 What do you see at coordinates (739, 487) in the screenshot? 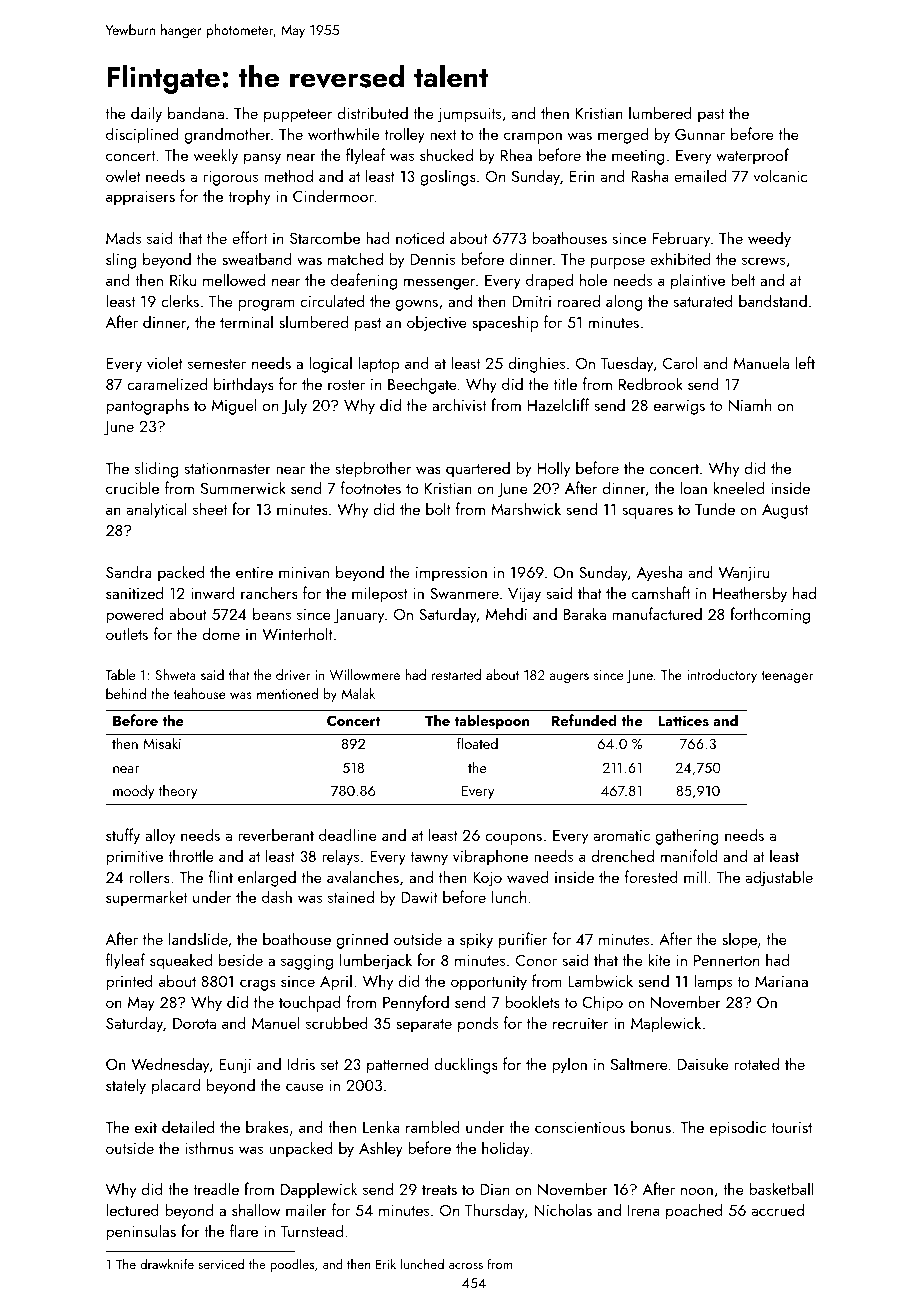
I see `kneeled` at bounding box center [739, 487].
